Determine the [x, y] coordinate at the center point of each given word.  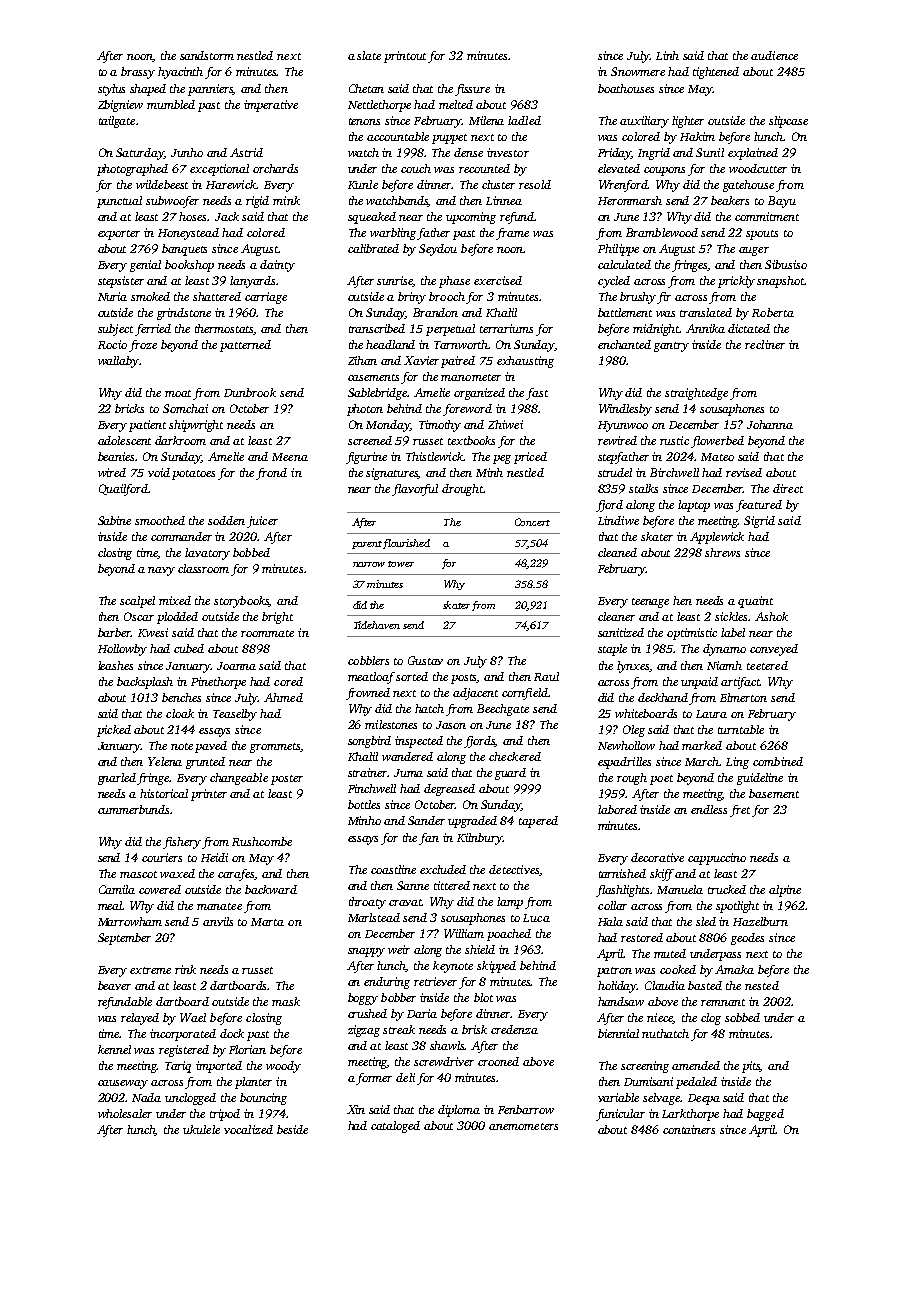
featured [759, 506]
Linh [667, 55]
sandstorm [207, 55]
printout [405, 57]
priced [530, 458]
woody [283, 1067]
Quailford [123, 490]
